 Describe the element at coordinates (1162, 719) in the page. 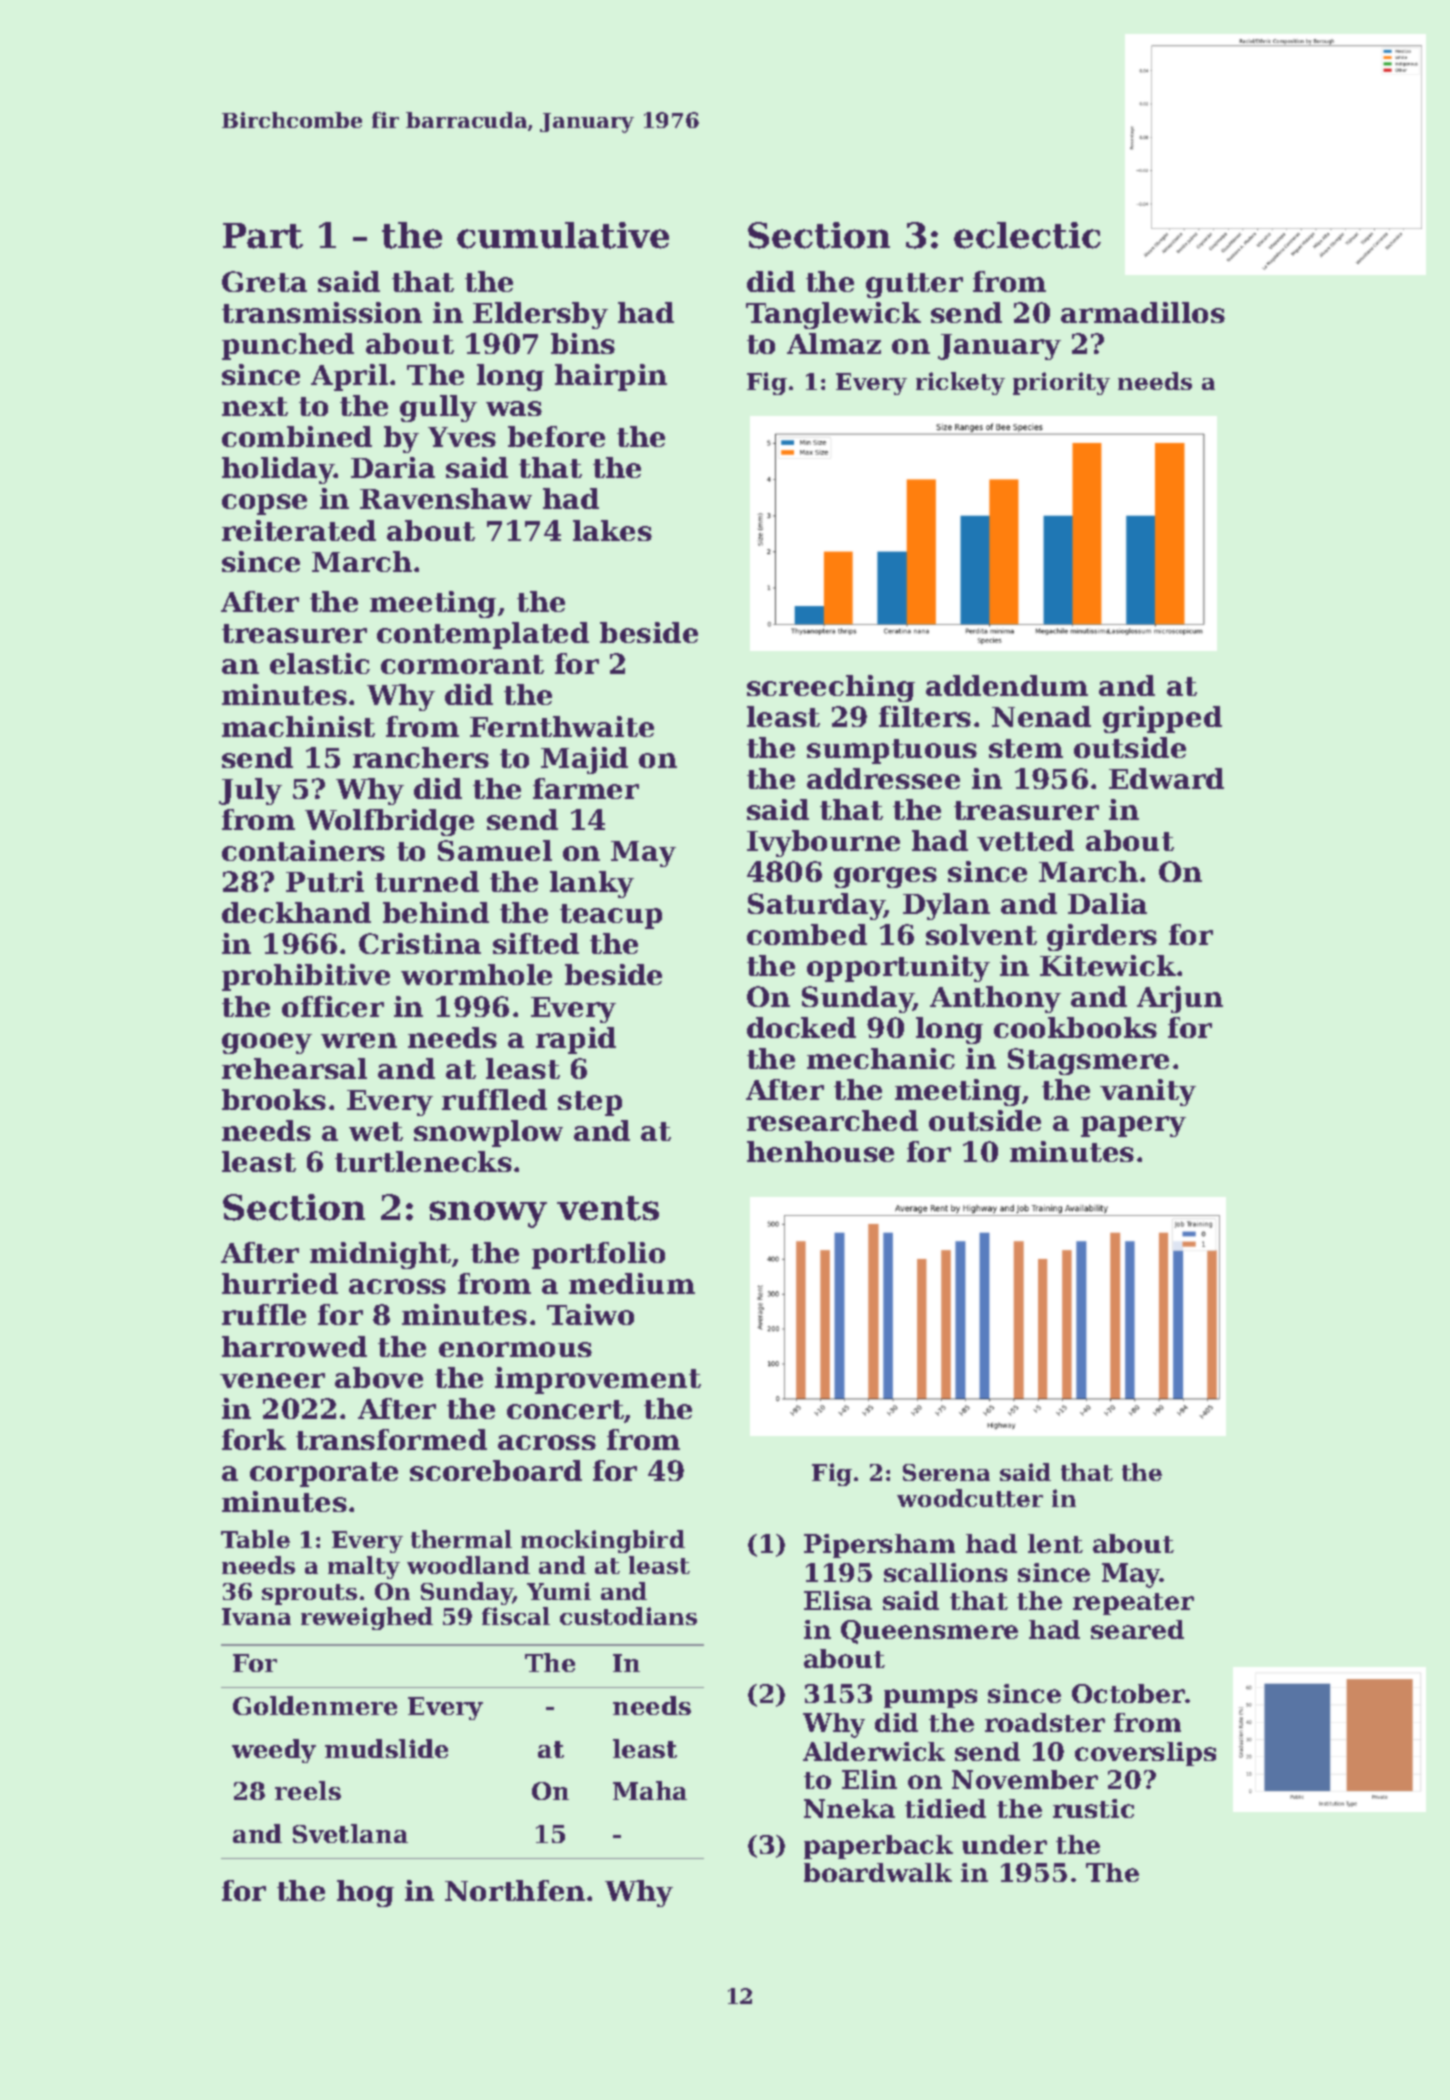

I see `gripped` at that location.
